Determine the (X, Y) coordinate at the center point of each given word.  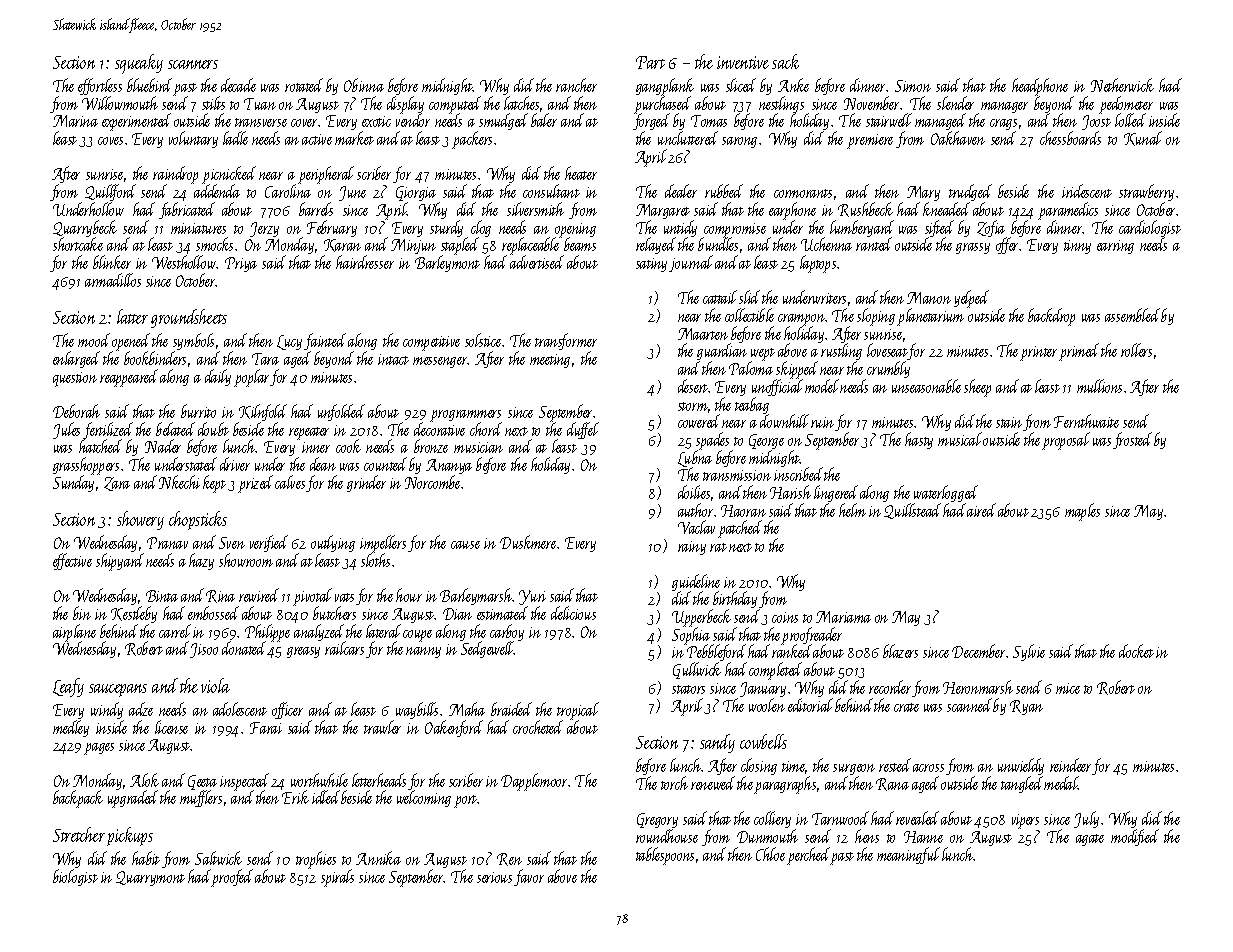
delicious (573, 613)
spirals (337, 878)
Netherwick (1122, 85)
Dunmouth (767, 836)
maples (1082, 512)
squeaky (139, 64)
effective (72, 561)
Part (650, 62)
